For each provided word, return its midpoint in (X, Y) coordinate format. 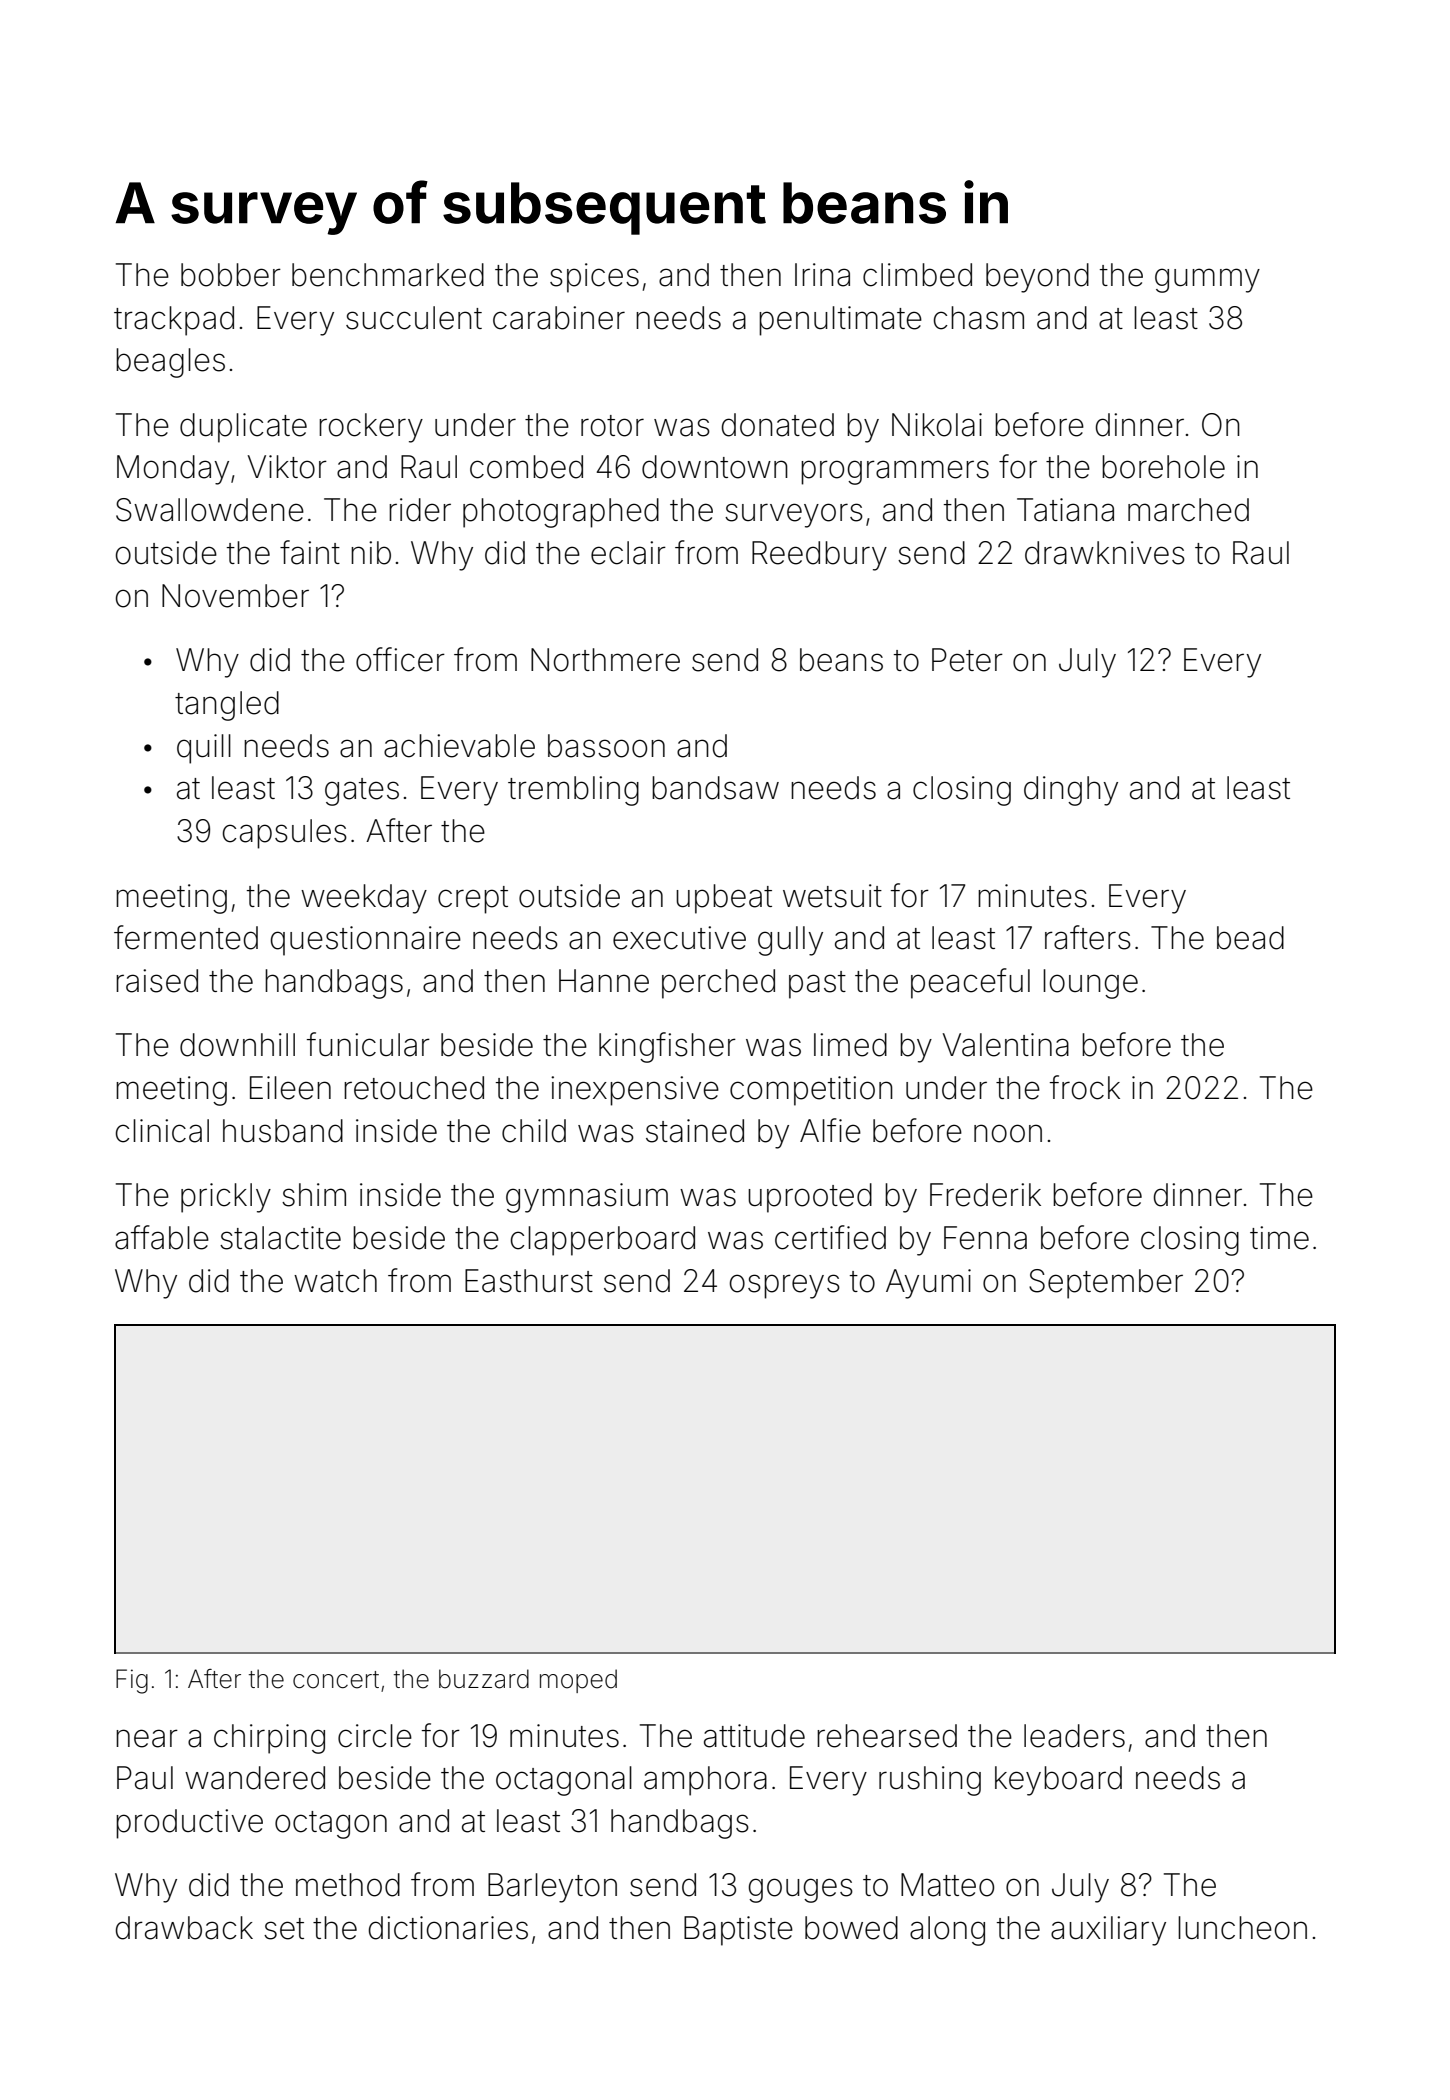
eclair (628, 553)
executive (679, 938)
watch (335, 1281)
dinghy (1071, 791)
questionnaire (366, 941)
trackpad (174, 321)
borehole (1163, 467)
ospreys (785, 1286)
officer (400, 659)
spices (594, 278)
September (1106, 1284)
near (147, 1738)
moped (578, 1681)
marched (1188, 510)
